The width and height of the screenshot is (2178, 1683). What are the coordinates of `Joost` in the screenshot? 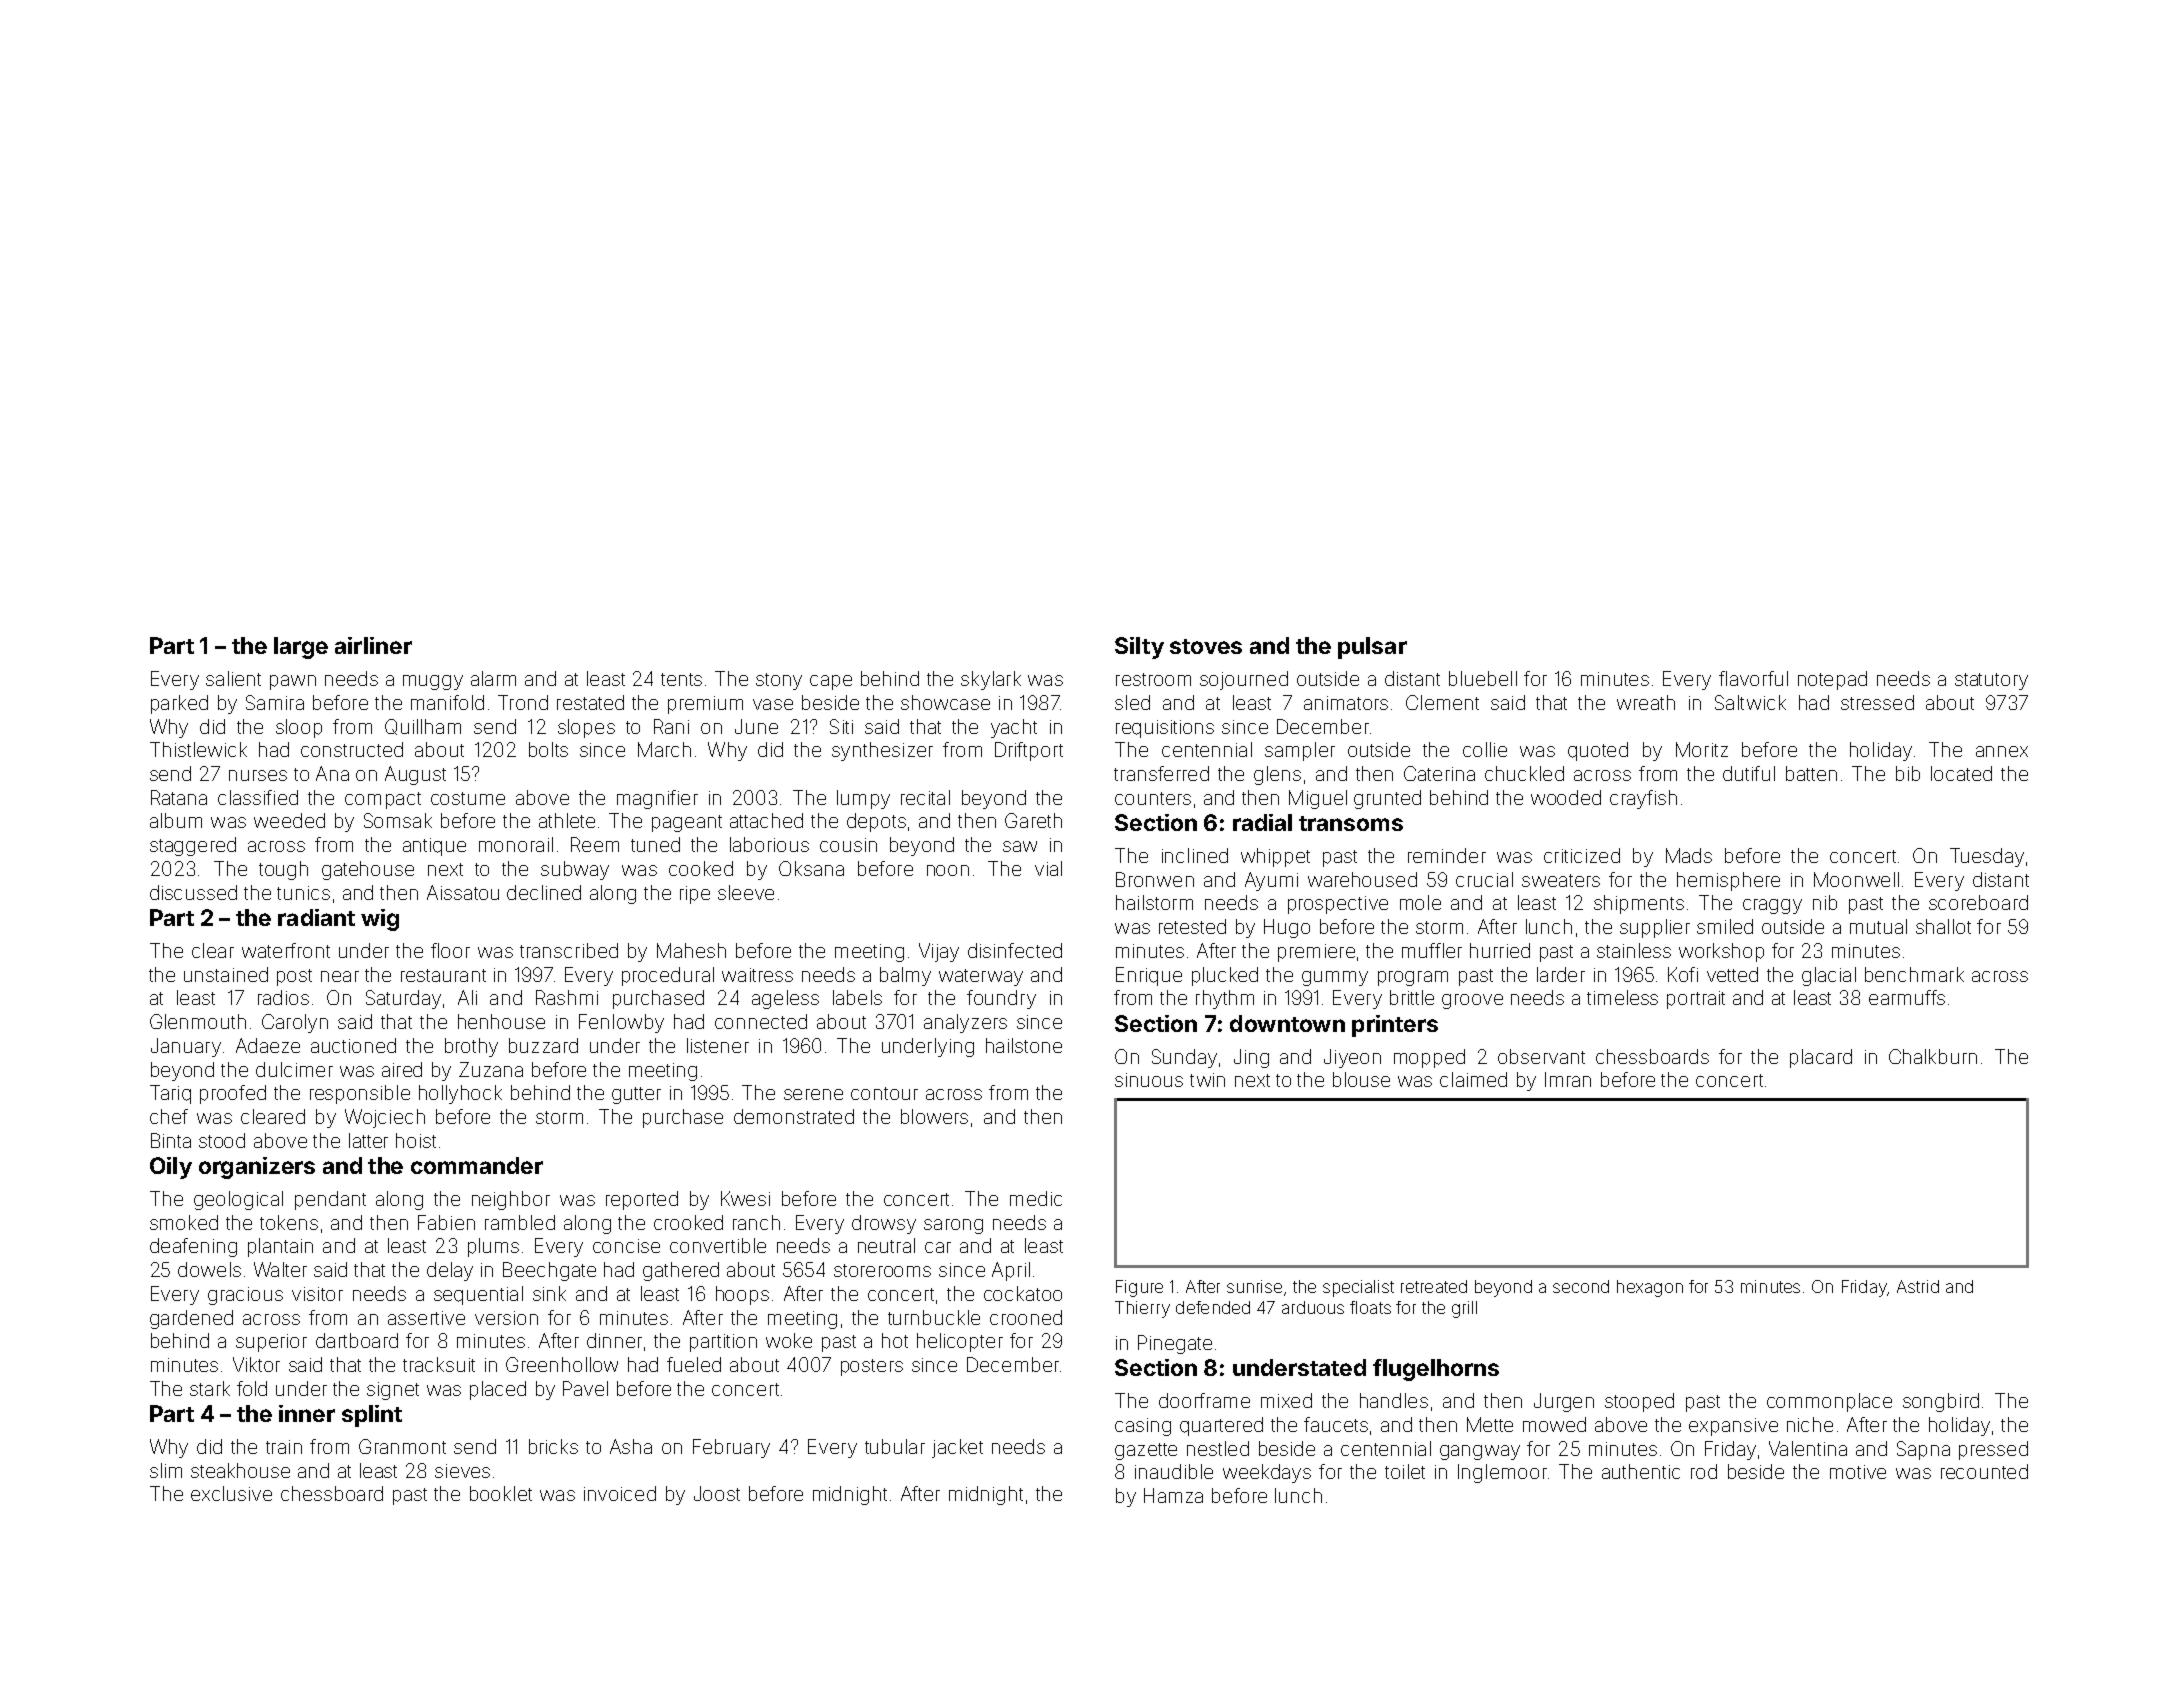 It's located at (717, 1493).
